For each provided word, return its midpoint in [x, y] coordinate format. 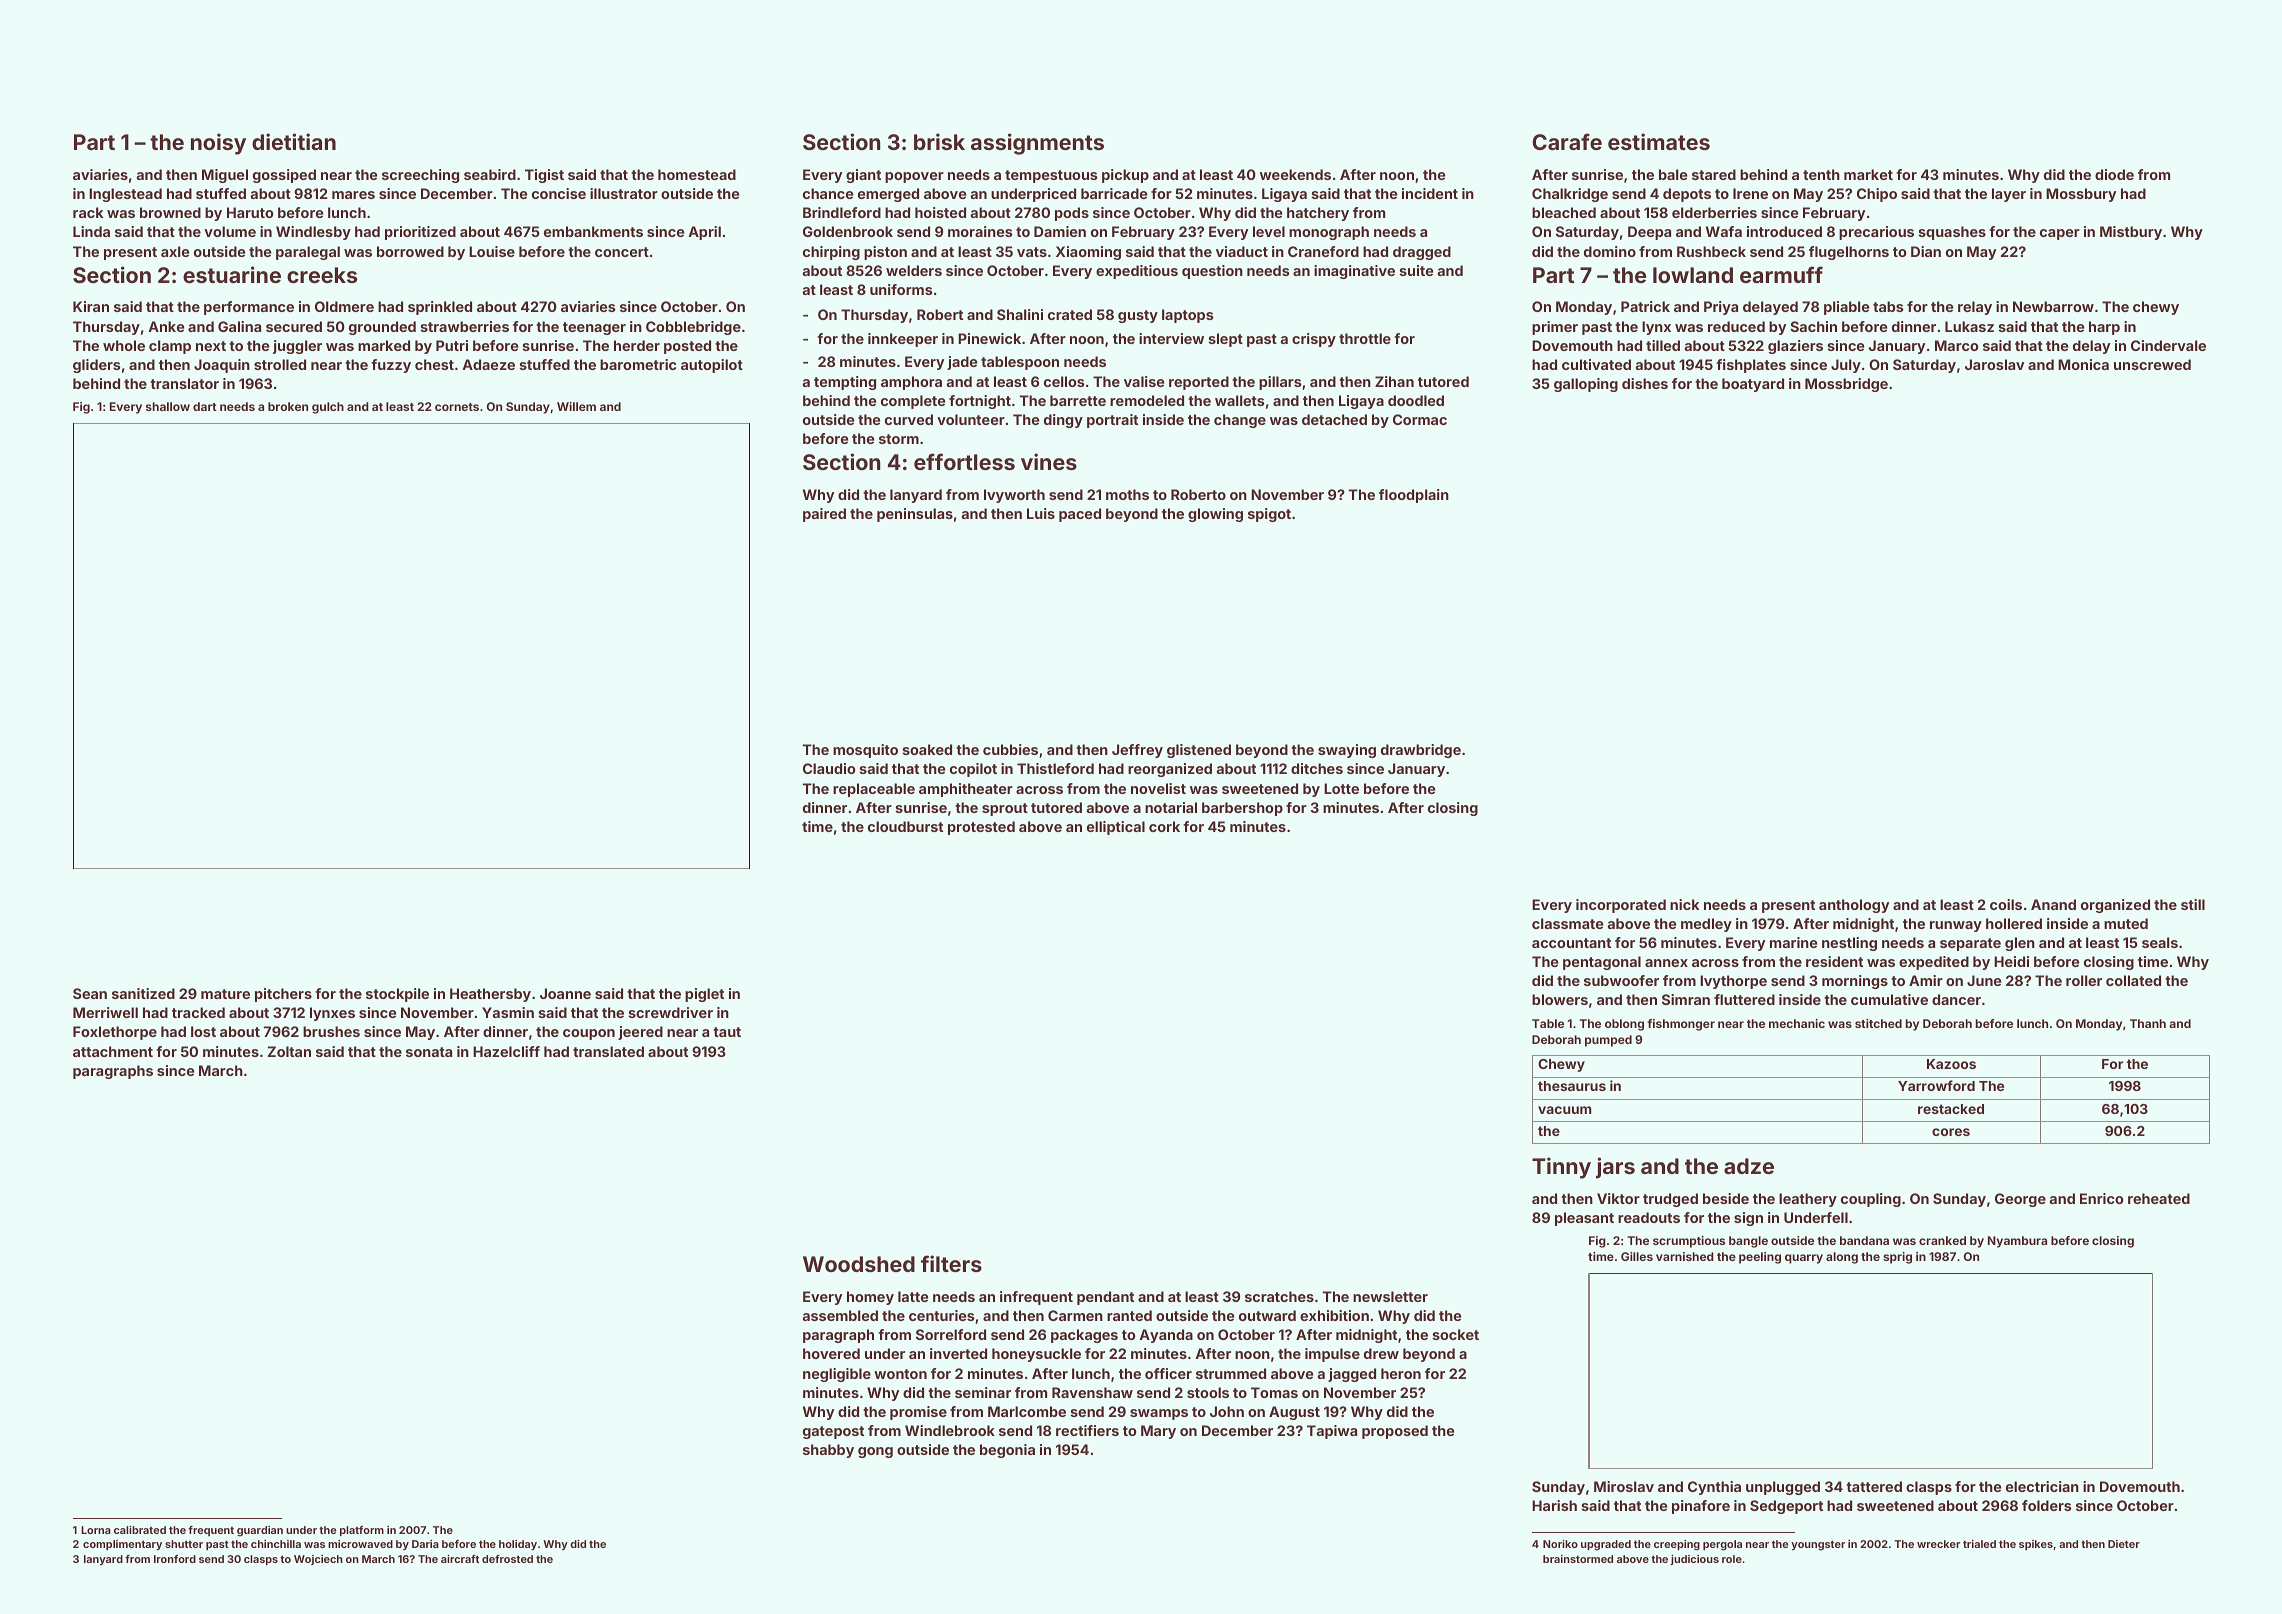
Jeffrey [1137, 751]
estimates [1659, 141]
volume [230, 231]
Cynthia [1714, 1488]
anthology [1854, 906]
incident [1430, 193]
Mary [1158, 1432]
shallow [168, 406]
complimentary [122, 1545]
